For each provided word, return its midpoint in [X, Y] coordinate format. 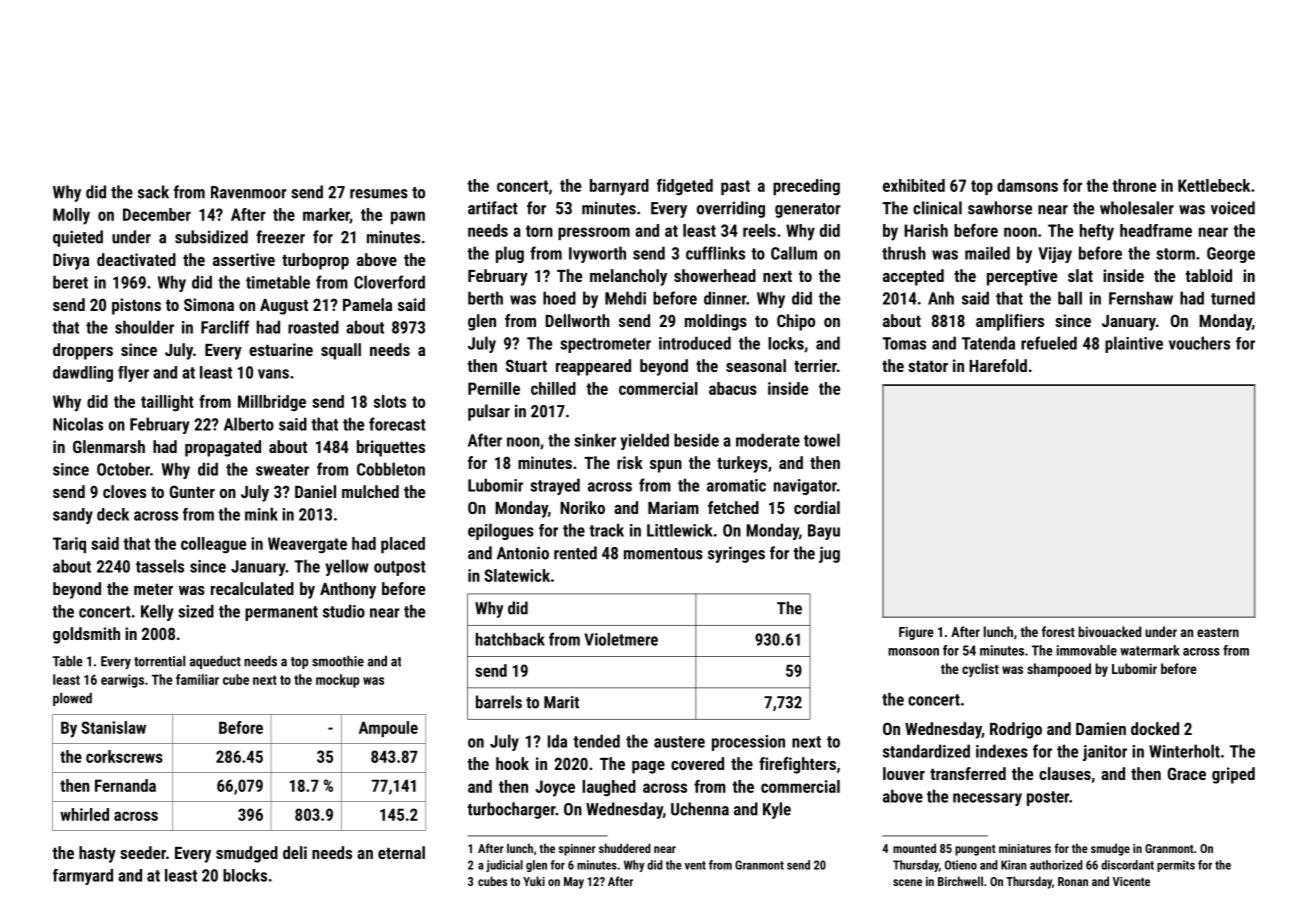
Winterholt [1184, 751]
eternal [401, 852]
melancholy [628, 277]
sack [153, 192]
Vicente [1131, 881]
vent [695, 865]
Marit [561, 702]
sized [196, 611]
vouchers [1199, 343]
